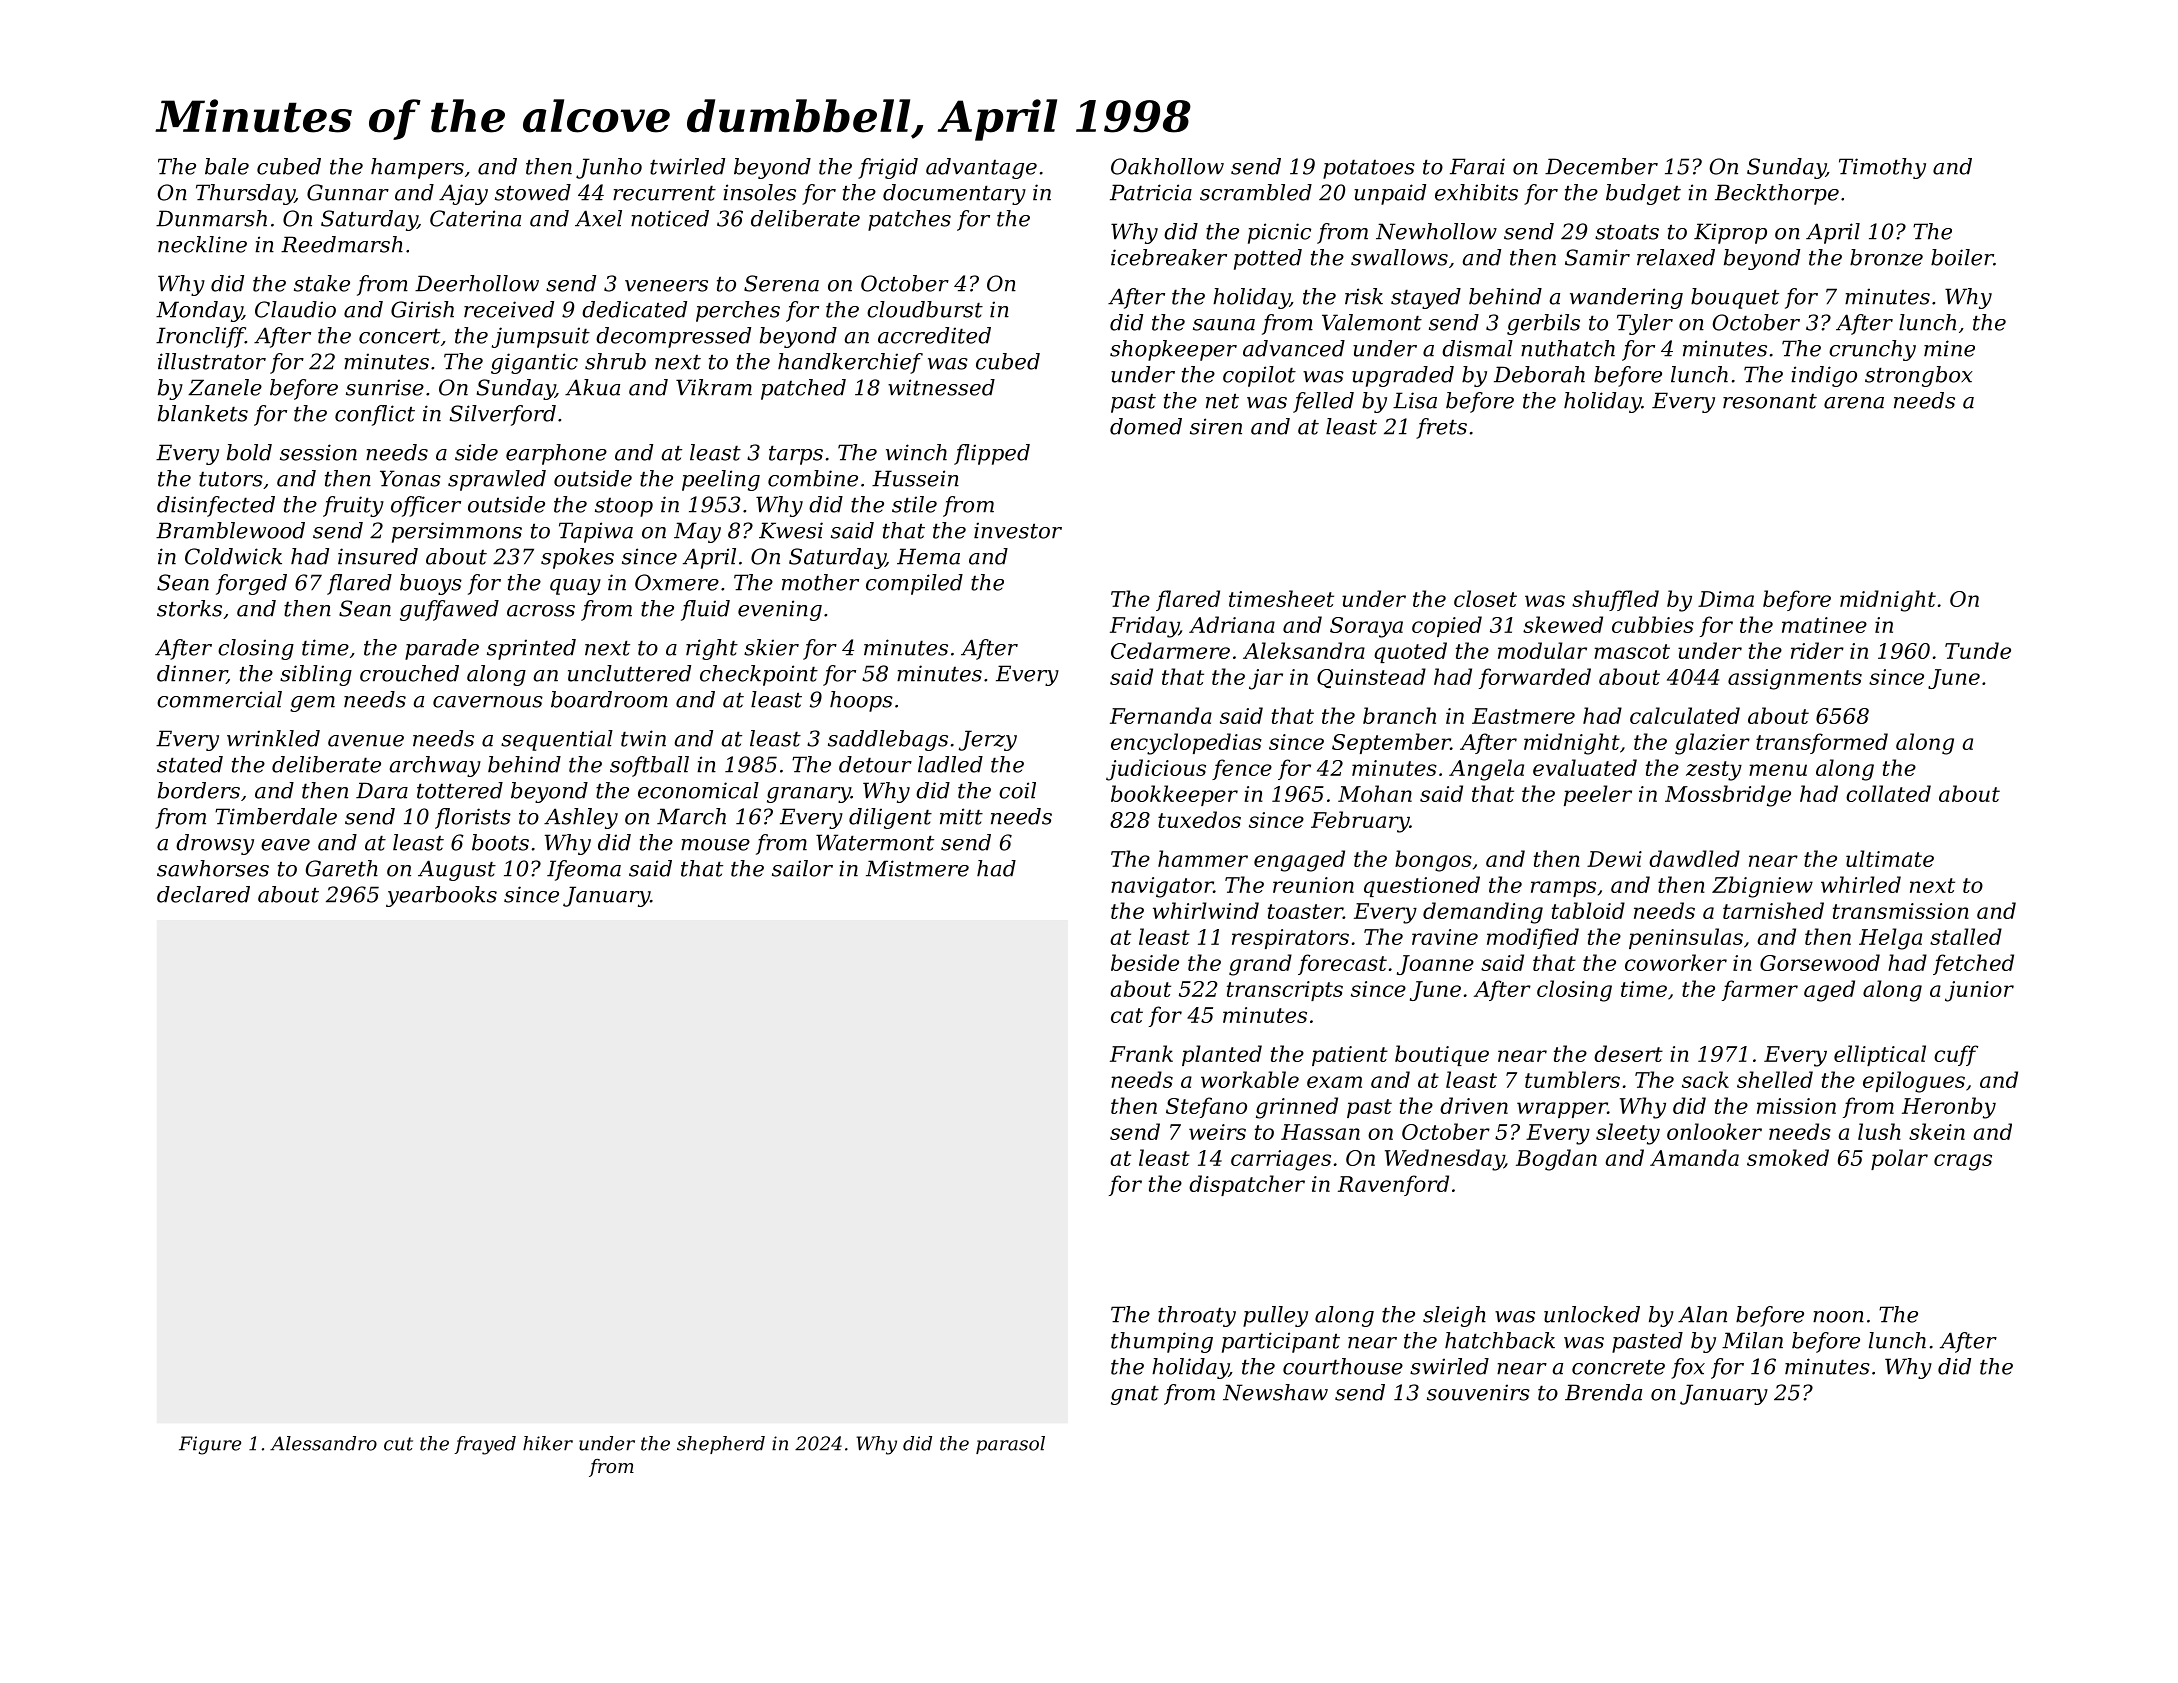  Describe the element at coordinates (1279, 233) in the screenshot. I see `picnic` at that location.
